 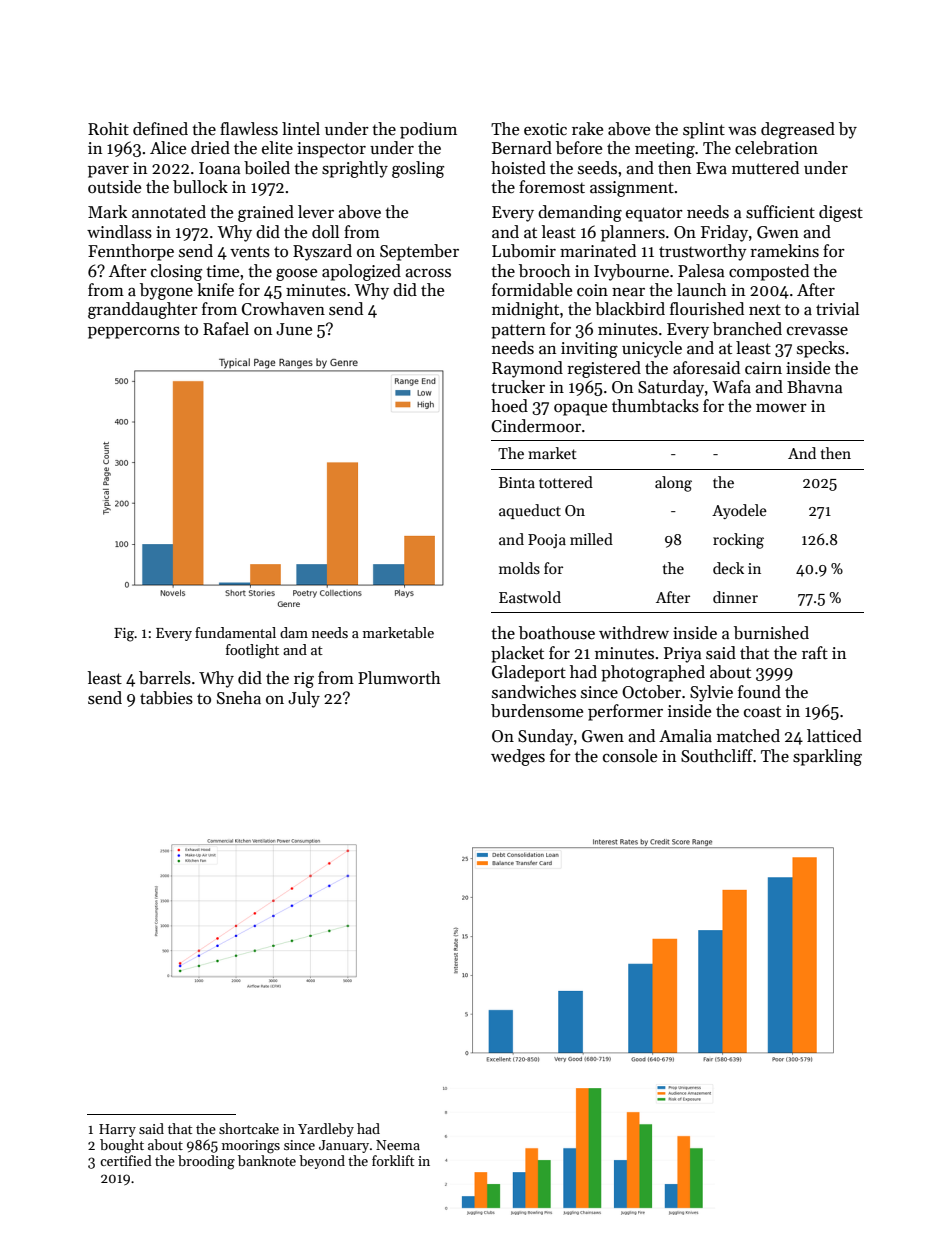 What do you see at coordinates (704, 130) in the screenshot?
I see `splint` at bounding box center [704, 130].
